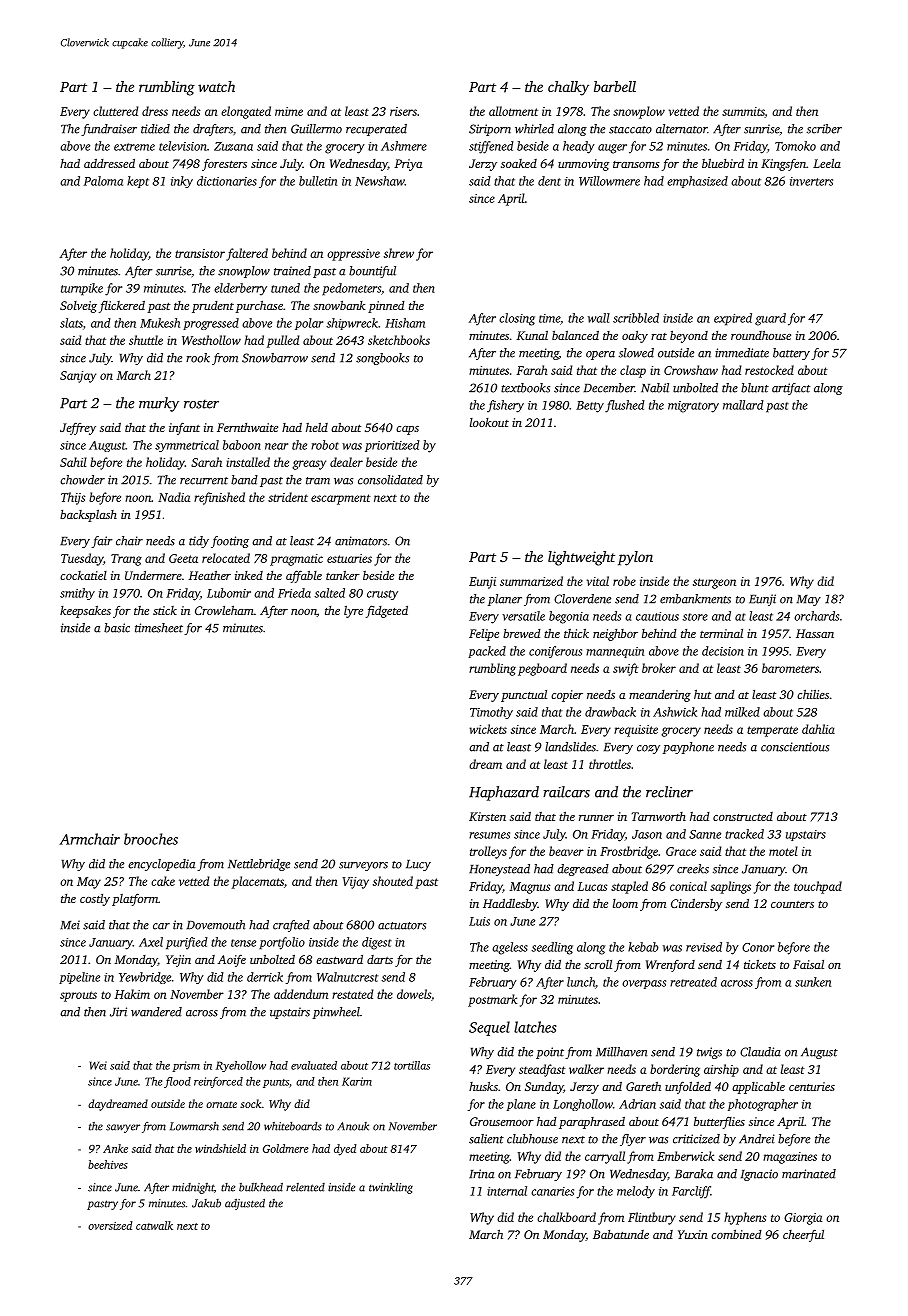  Describe the element at coordinates (345, 1150) in the image. I see `dyed` at that location.
